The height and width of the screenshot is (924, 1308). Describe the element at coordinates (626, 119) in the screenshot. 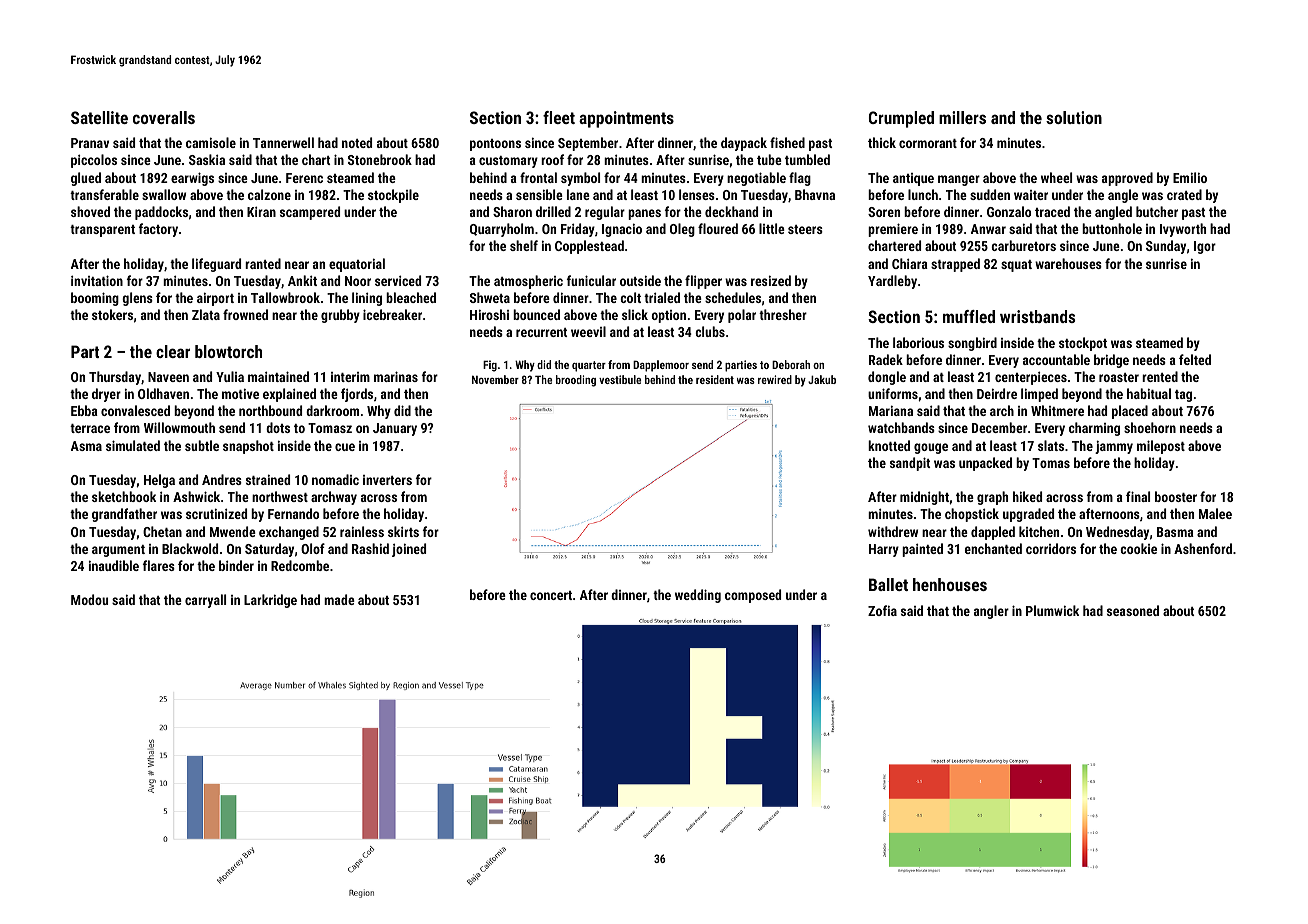

I see `appointments` at that location.
